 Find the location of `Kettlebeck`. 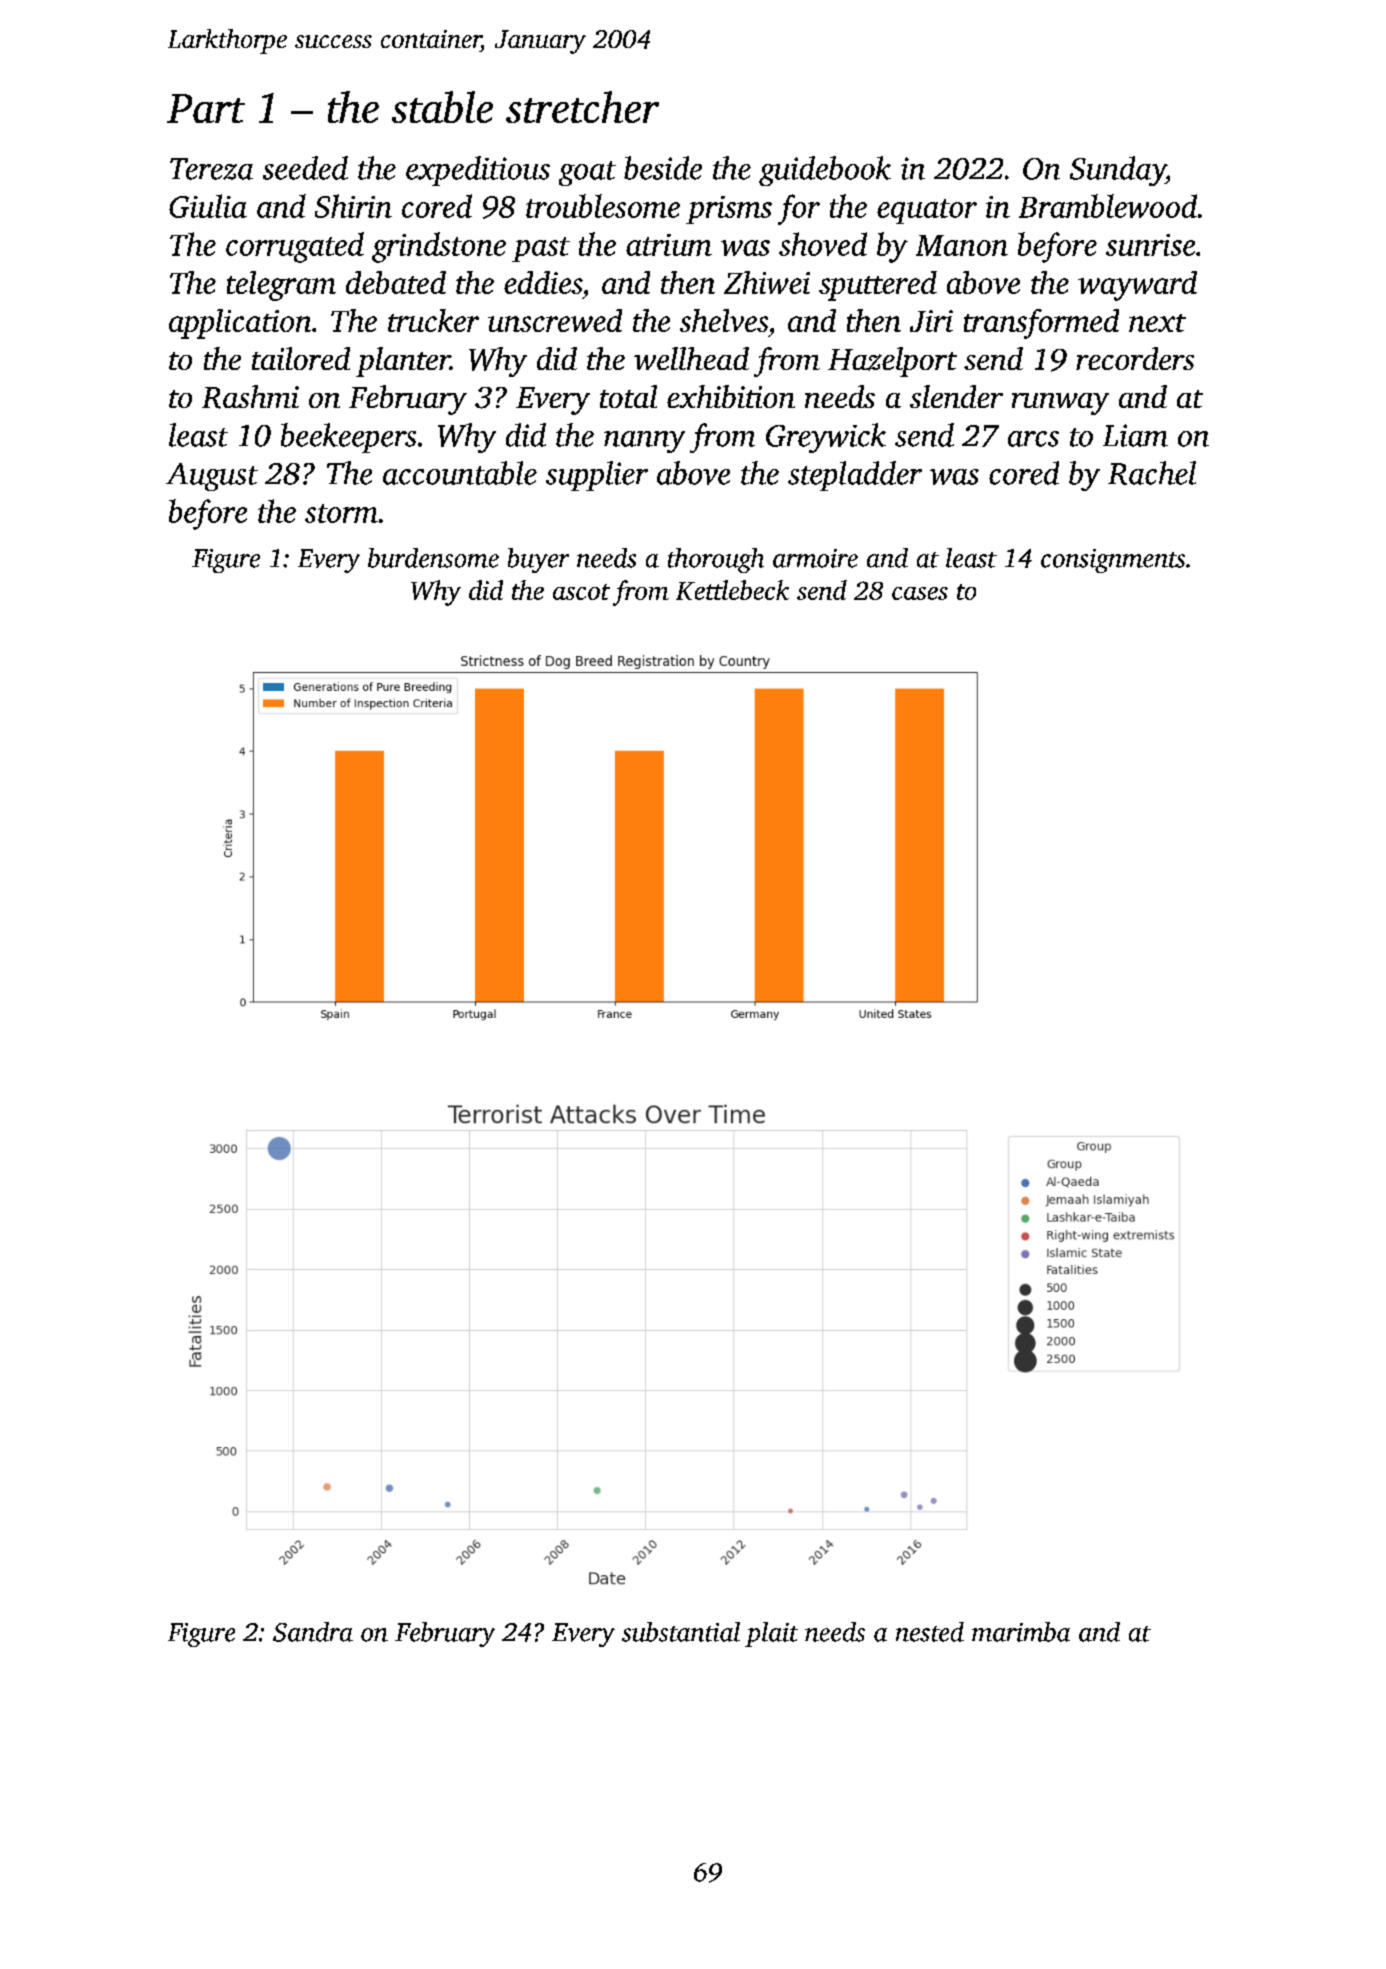

Kettlebeck is located at coordinates (732, 590).
